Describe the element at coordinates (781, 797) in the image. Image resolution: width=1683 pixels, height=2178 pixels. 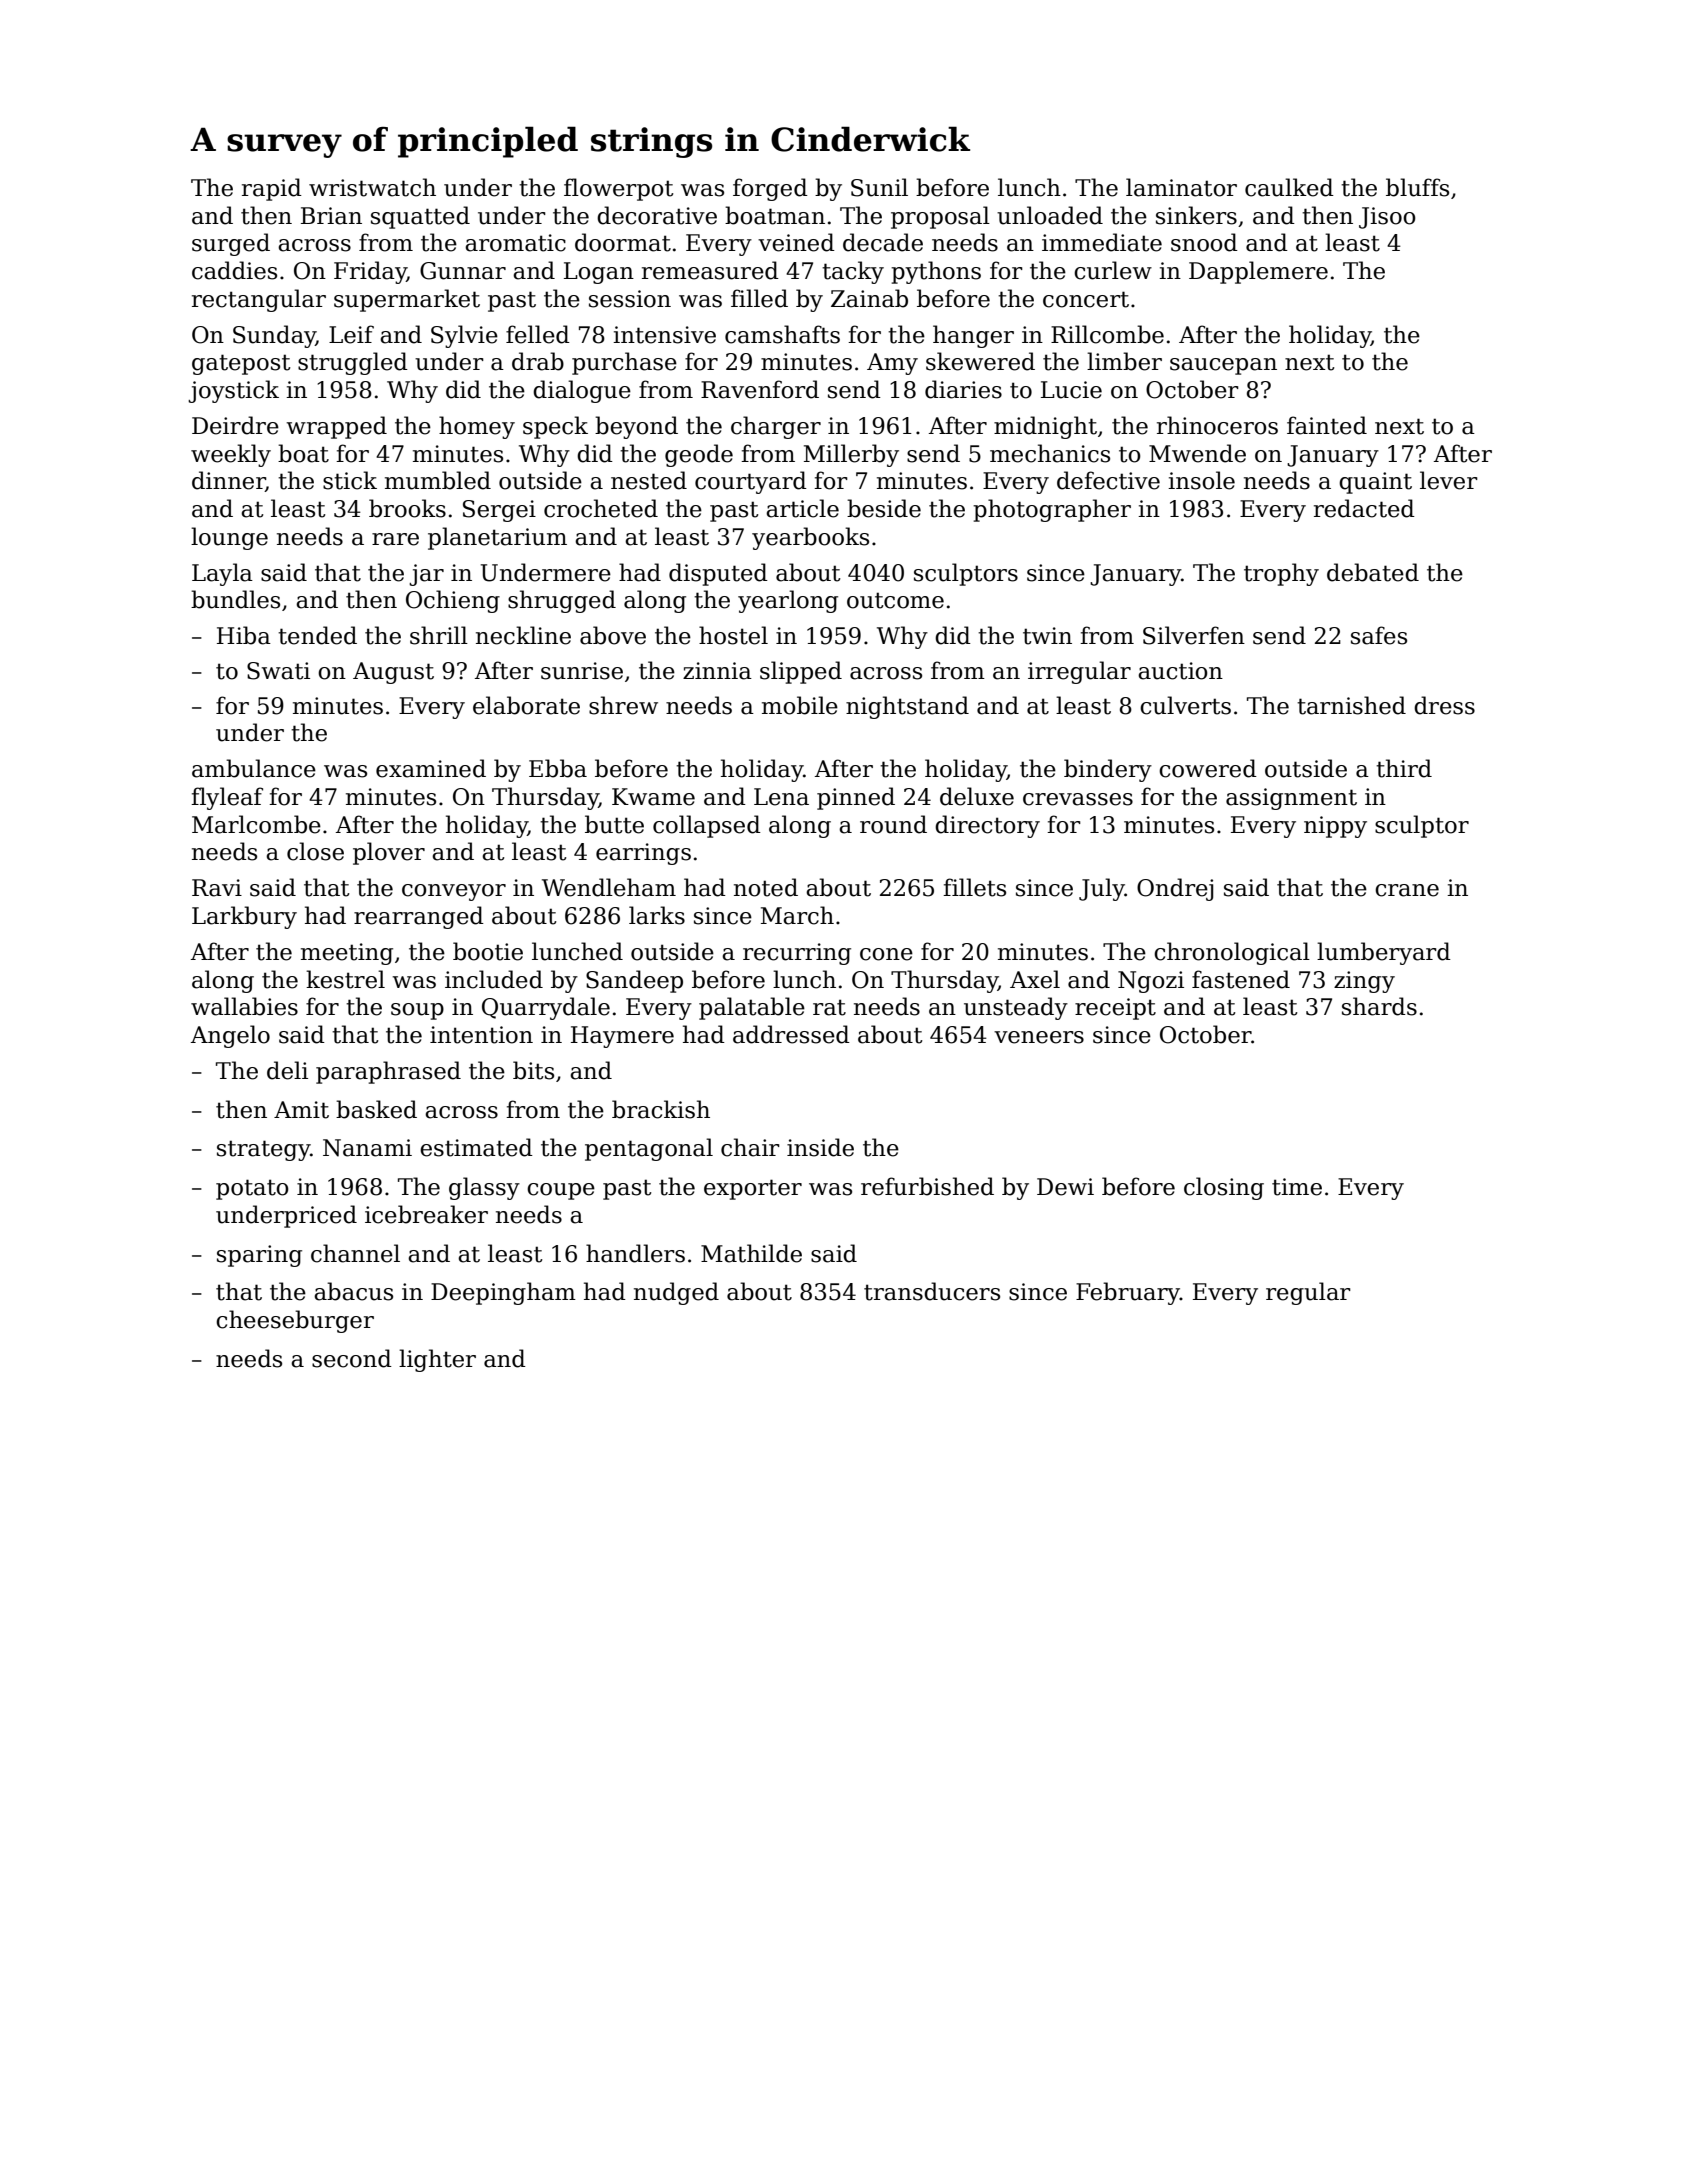
I see `Lena` at that location.
